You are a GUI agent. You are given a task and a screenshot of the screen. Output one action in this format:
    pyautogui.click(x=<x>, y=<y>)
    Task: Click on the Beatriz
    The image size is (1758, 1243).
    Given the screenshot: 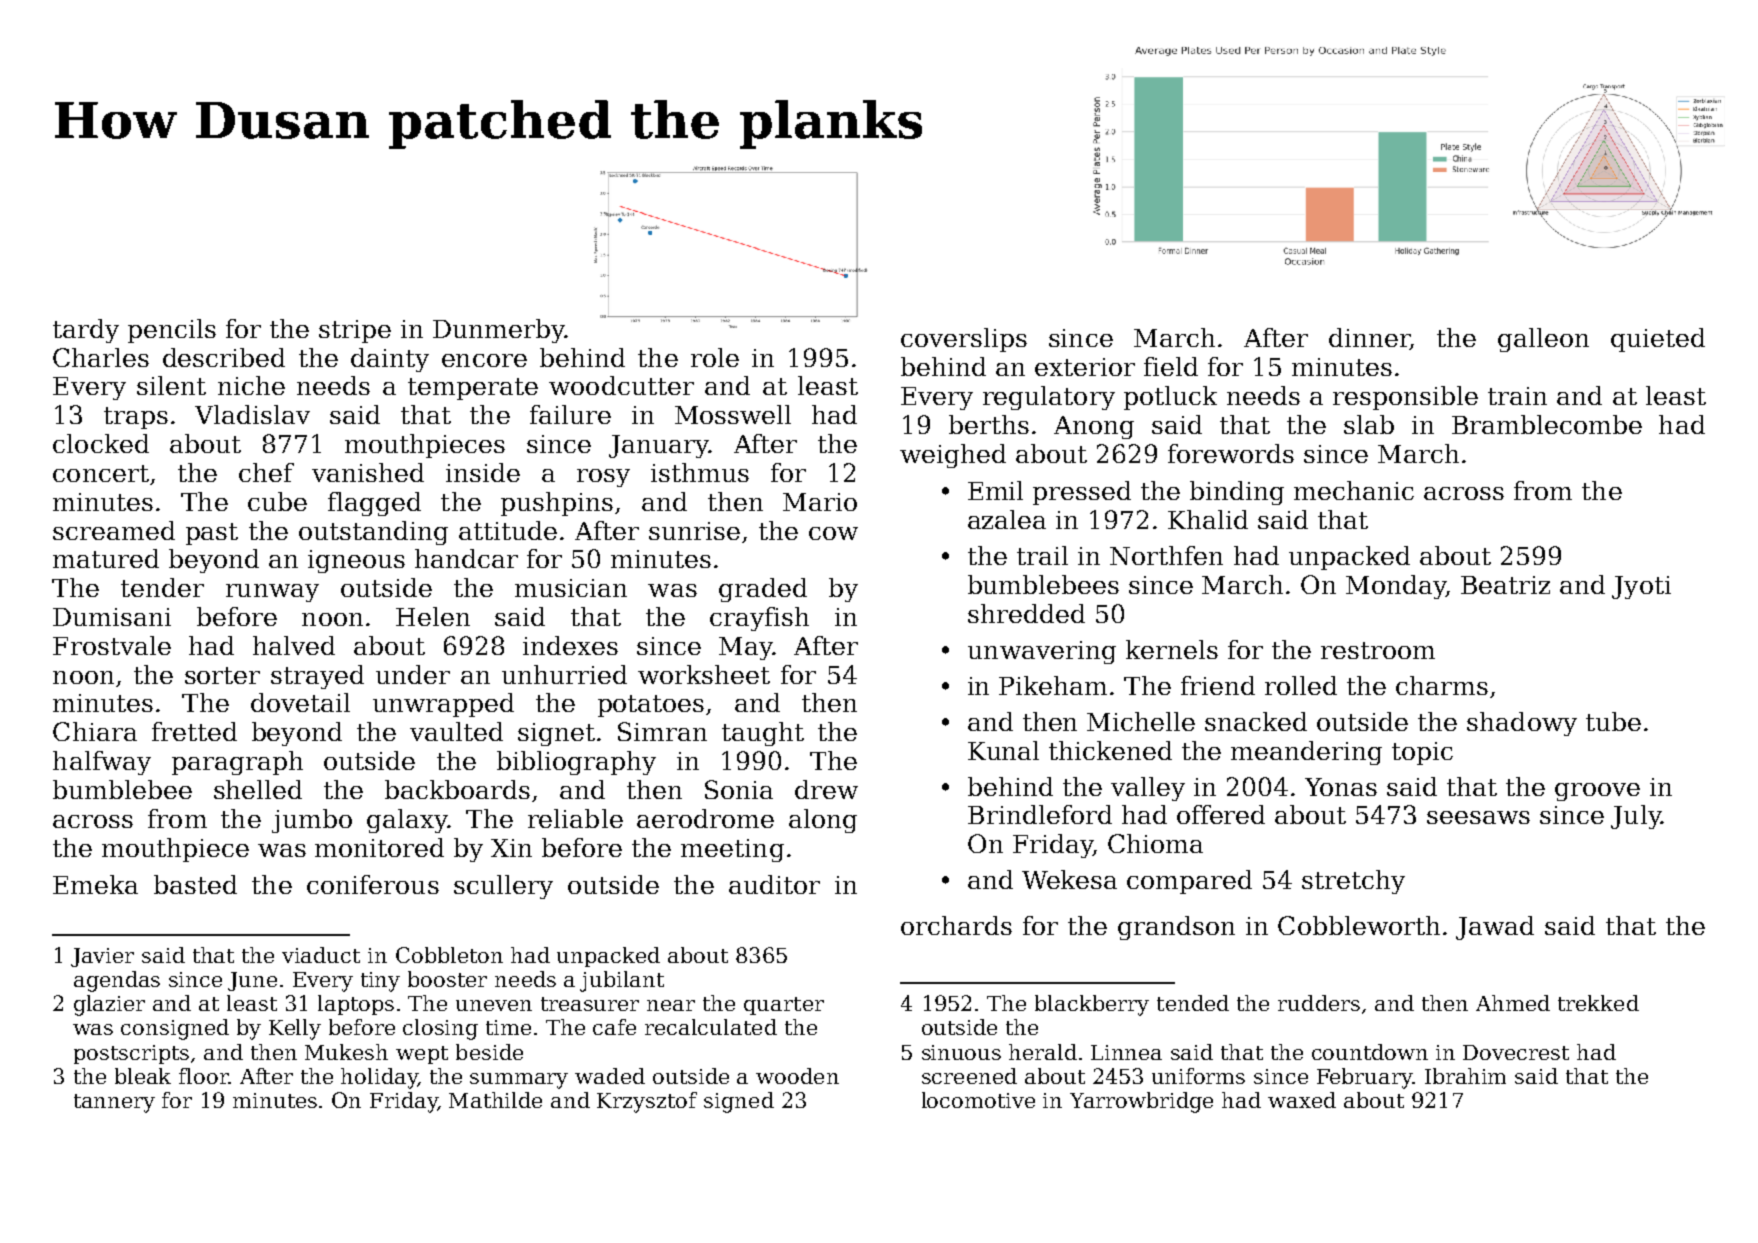 What is the action you would take?
    pyautogui.click(x=1505, y=585)
